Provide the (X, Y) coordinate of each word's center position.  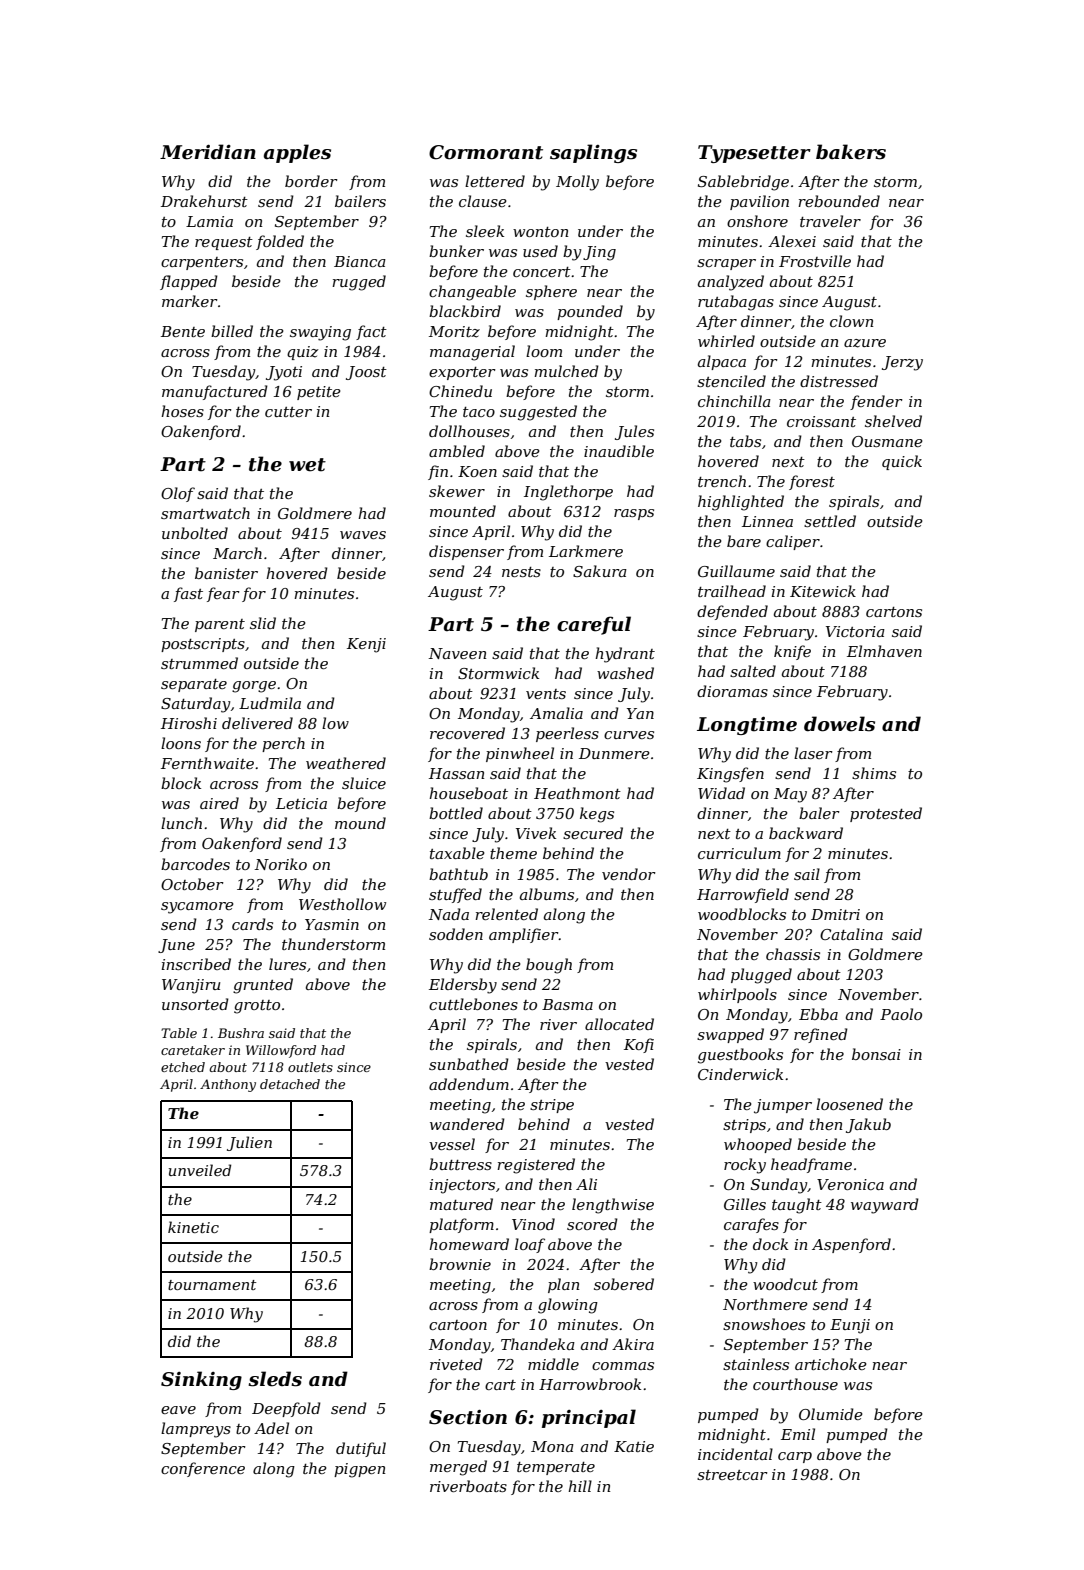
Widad (721, 793)
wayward (885, 1206)
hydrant (625, 655)
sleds (275, 1379)
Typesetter (754, 154)
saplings (593, 153)
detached (290, 1084)
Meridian (208, 152)
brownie (460, 1264)
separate (194, 685)
